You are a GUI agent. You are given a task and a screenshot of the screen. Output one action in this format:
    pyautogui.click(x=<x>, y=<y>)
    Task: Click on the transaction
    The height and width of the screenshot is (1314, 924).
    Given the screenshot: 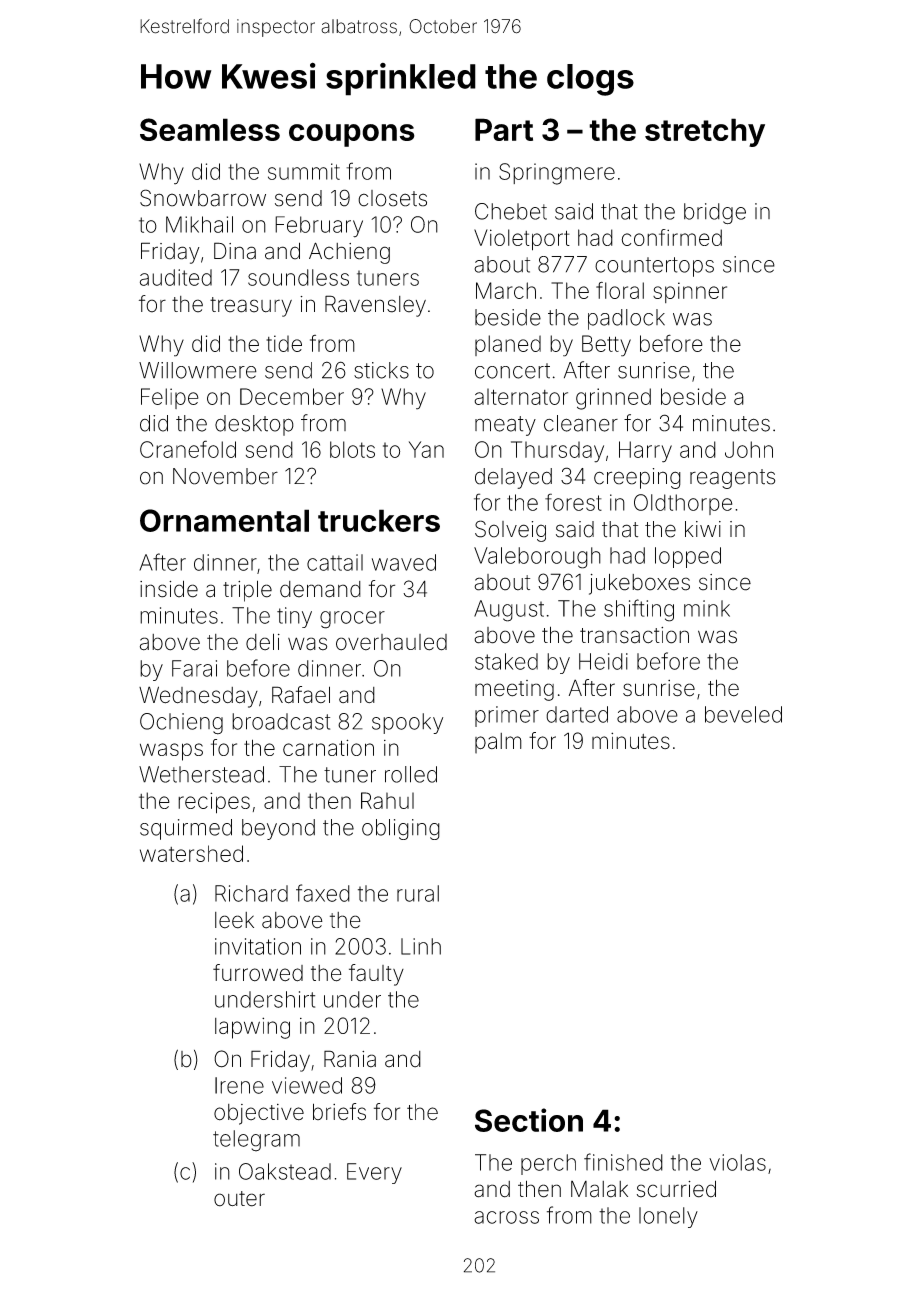 What is the action you would take?
    pyautogui.click(x=634, y=635)
